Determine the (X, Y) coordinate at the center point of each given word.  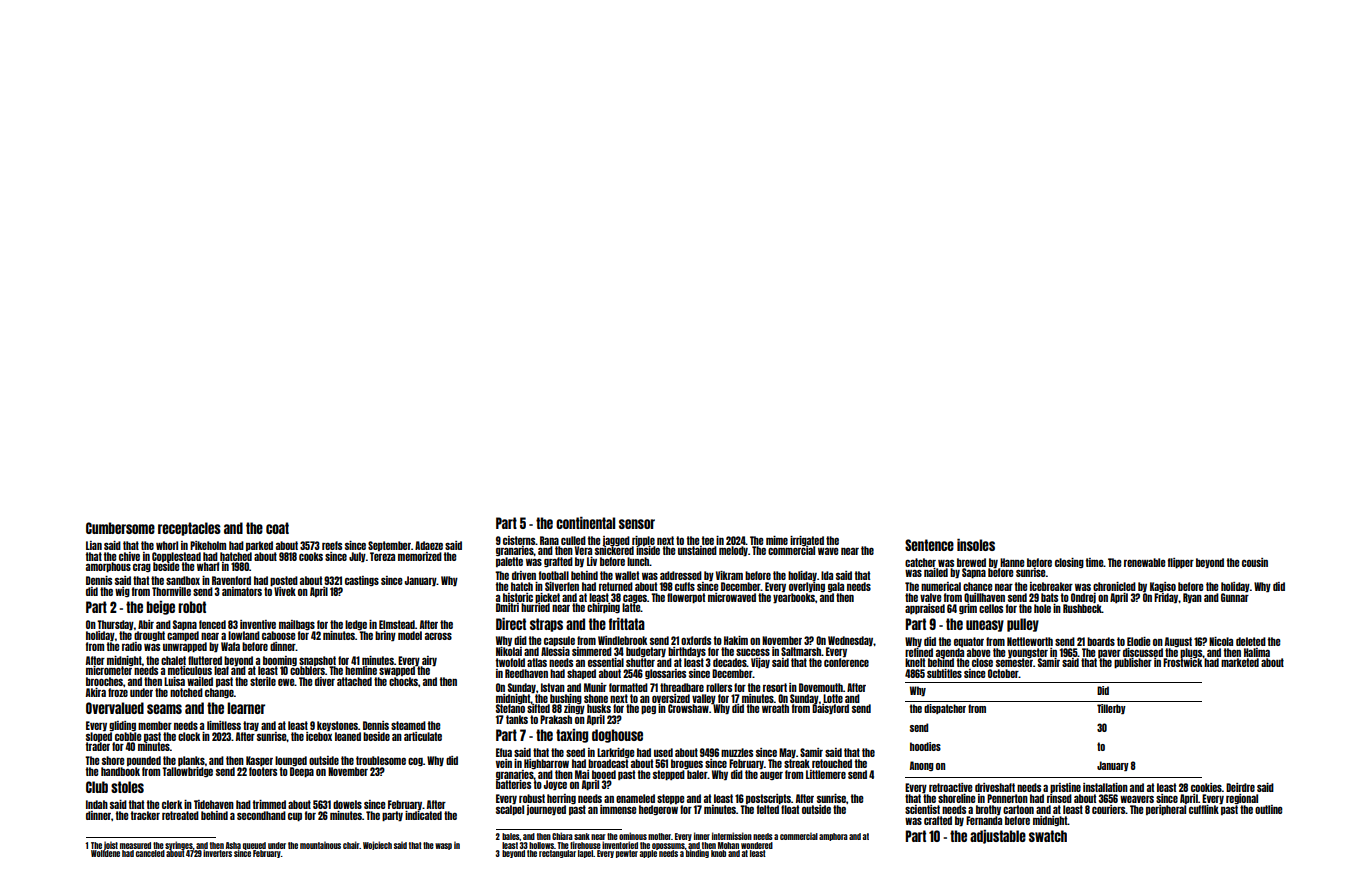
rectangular (557, 854)
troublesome (381, 760)
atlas (537, 662)
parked (259, 546)
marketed (1240, 662)
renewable (1145, 562)
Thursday (115, 625)
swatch (1048, 836)
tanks (517, 719)
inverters (217, 853)
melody (733, 551)
